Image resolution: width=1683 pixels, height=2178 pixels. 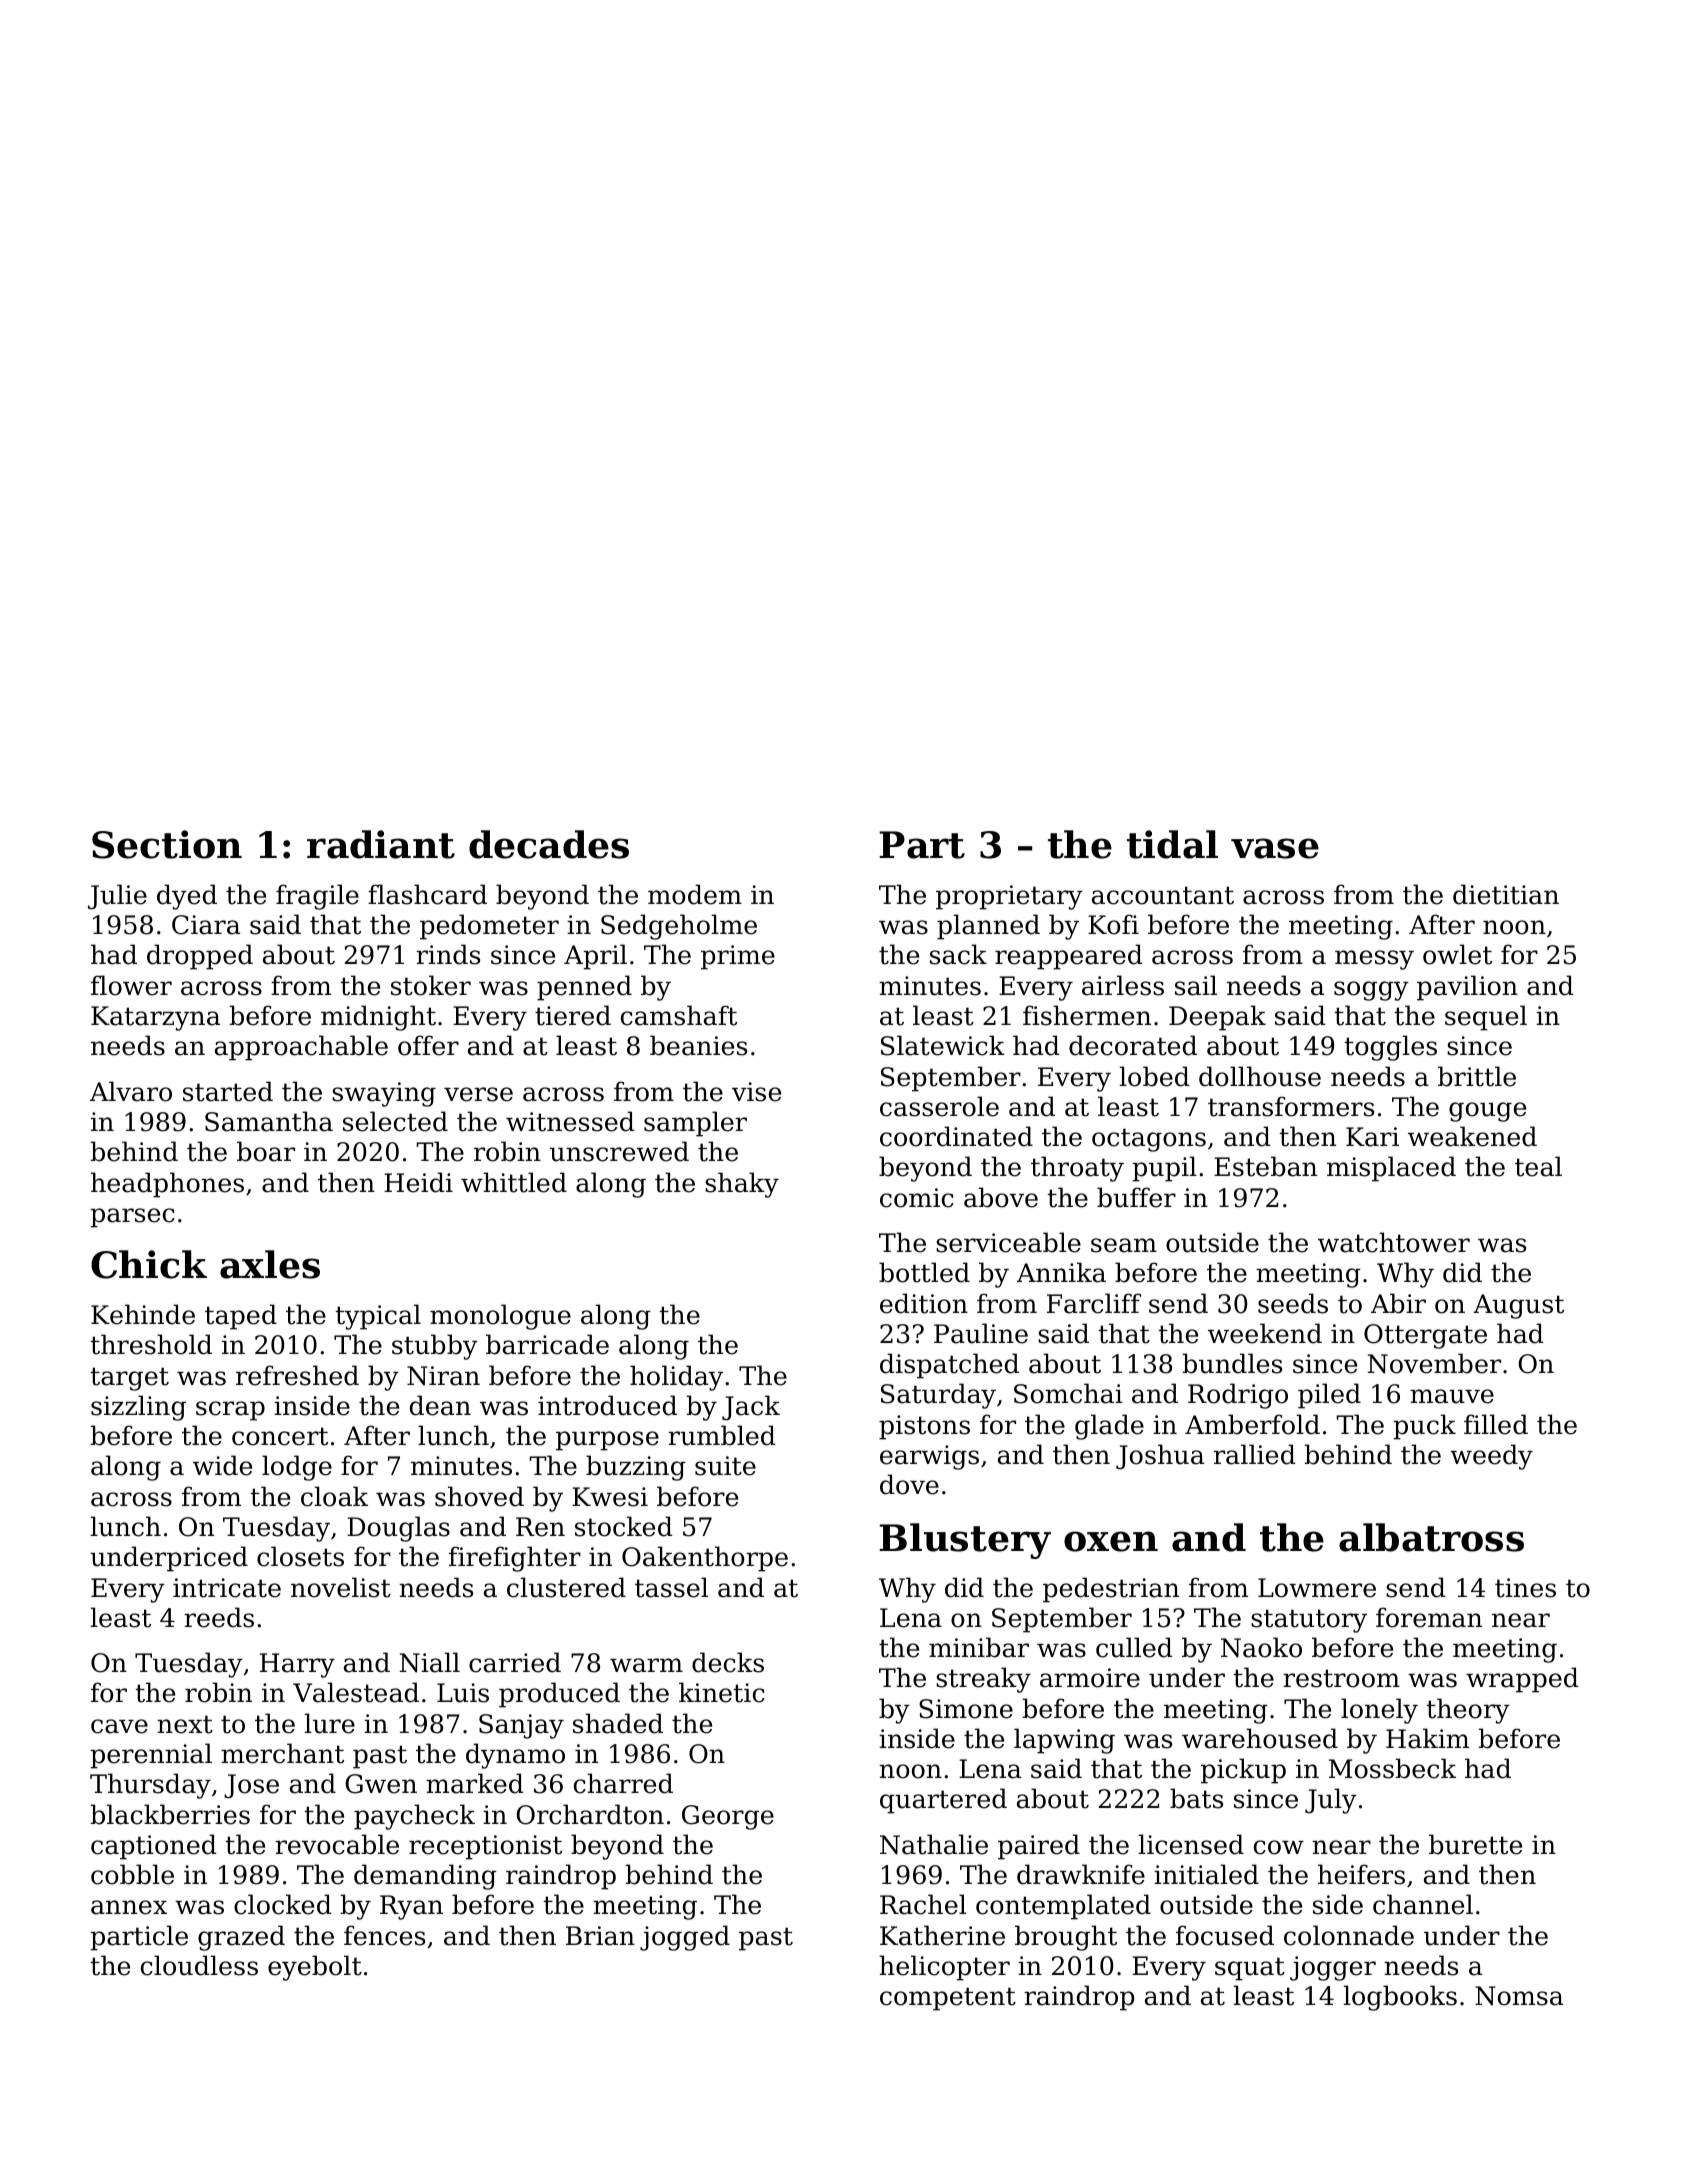 I want to click on Julie, so click(x=117, y=897).
